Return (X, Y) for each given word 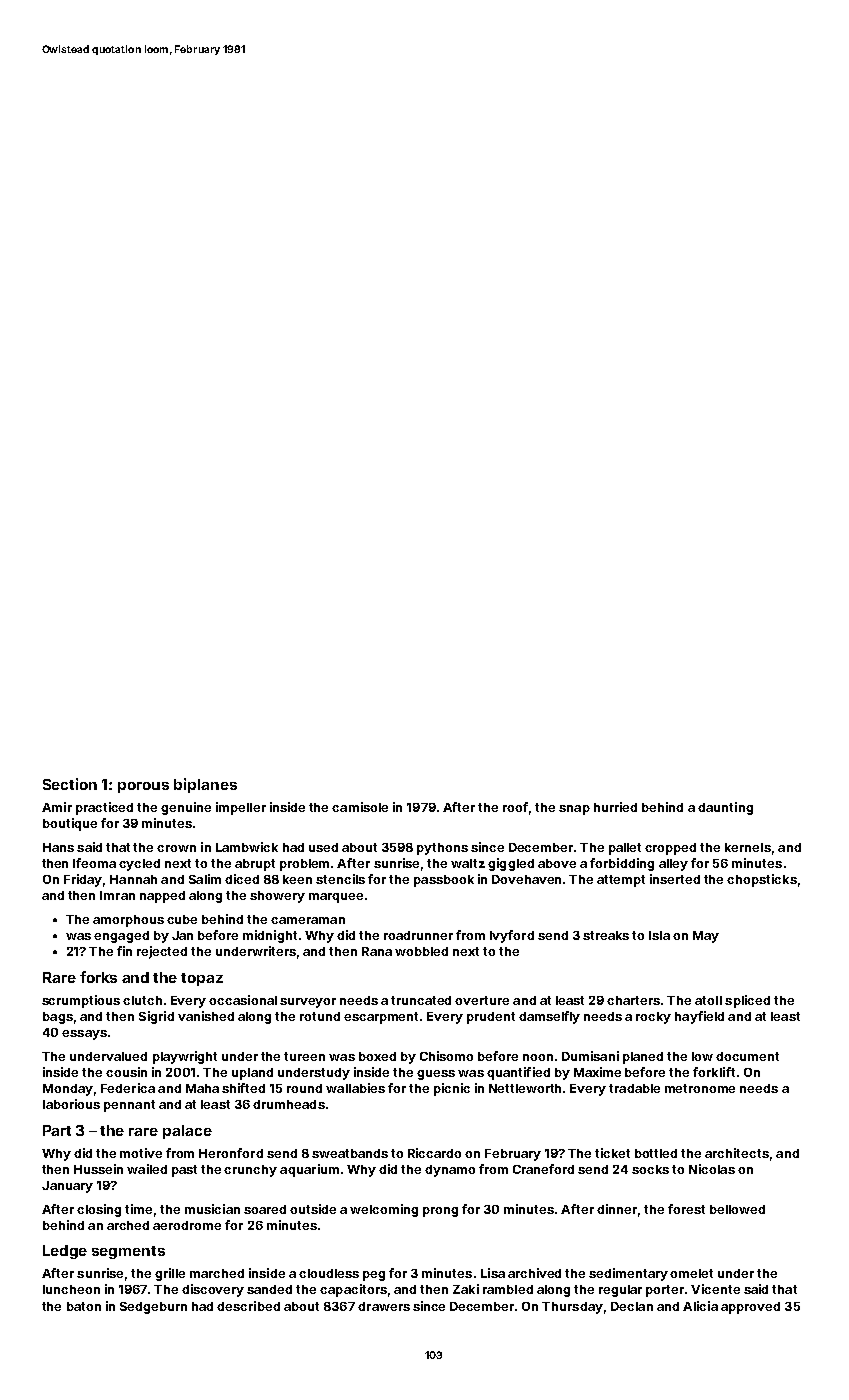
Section (70, 784)
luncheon (71, 1289)
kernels (748, 847)
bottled (656, 1153)
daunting (725, 808)
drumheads (289, 1104)
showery (277, 897)
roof (515, 807)
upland (252, 1074)
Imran (117, 895)
